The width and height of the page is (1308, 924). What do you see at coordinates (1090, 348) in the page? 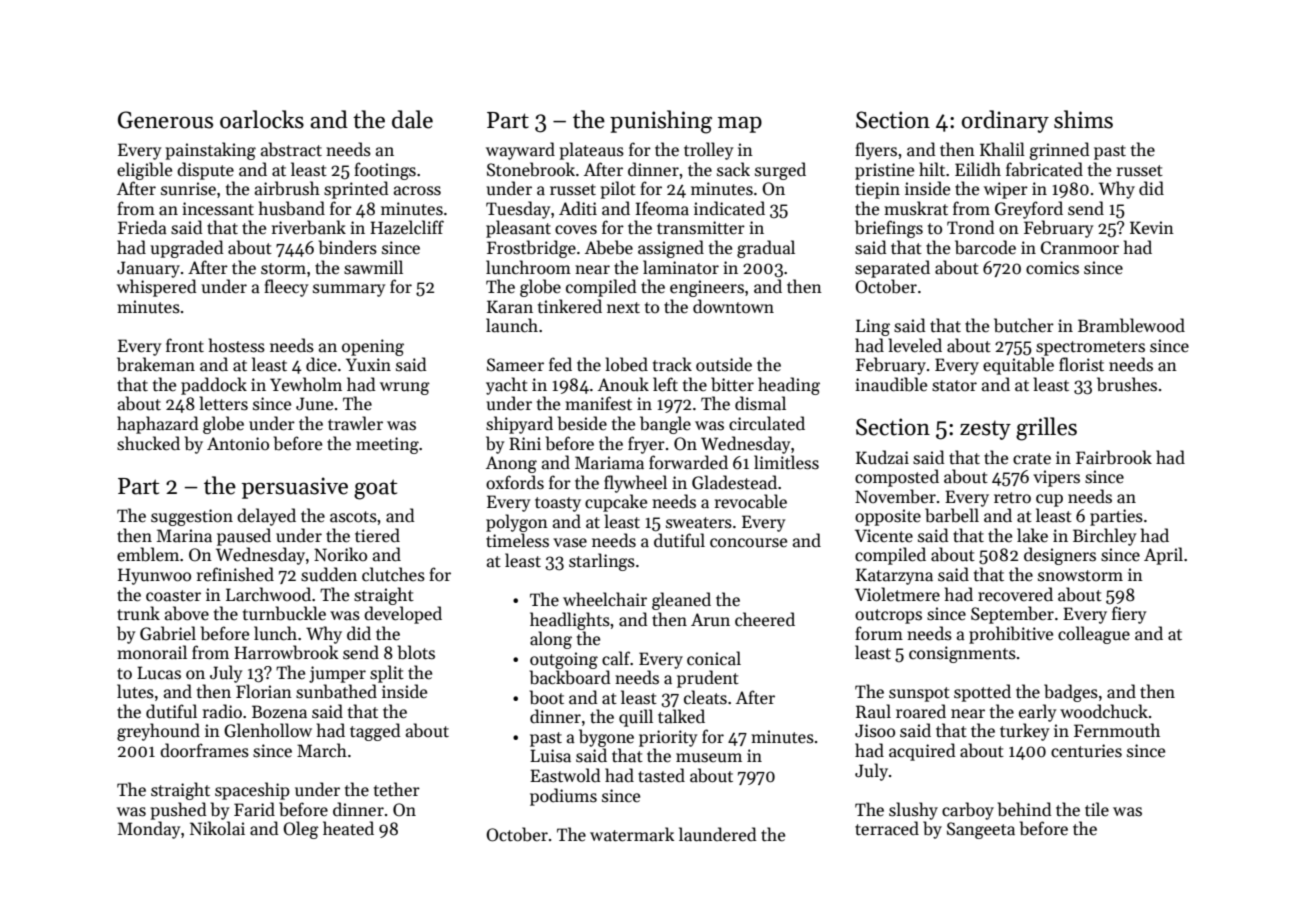
I see `spectrometers` at bounding box center [1090, 348].
